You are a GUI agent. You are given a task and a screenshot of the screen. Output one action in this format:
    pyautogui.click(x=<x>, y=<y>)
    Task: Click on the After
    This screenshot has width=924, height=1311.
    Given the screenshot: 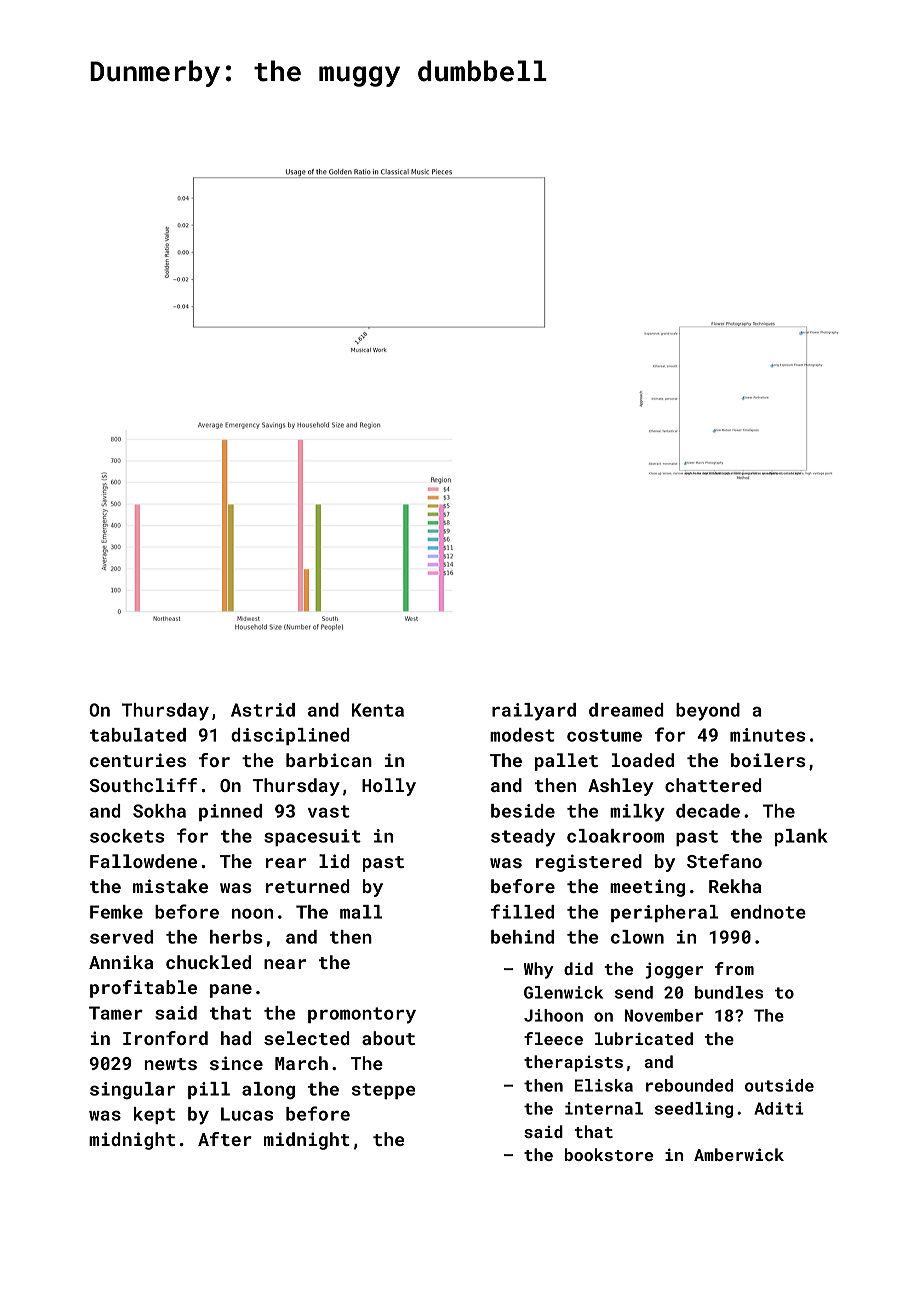 What is the action you would take?
    pyautogui.click(x=225, y=1139)
